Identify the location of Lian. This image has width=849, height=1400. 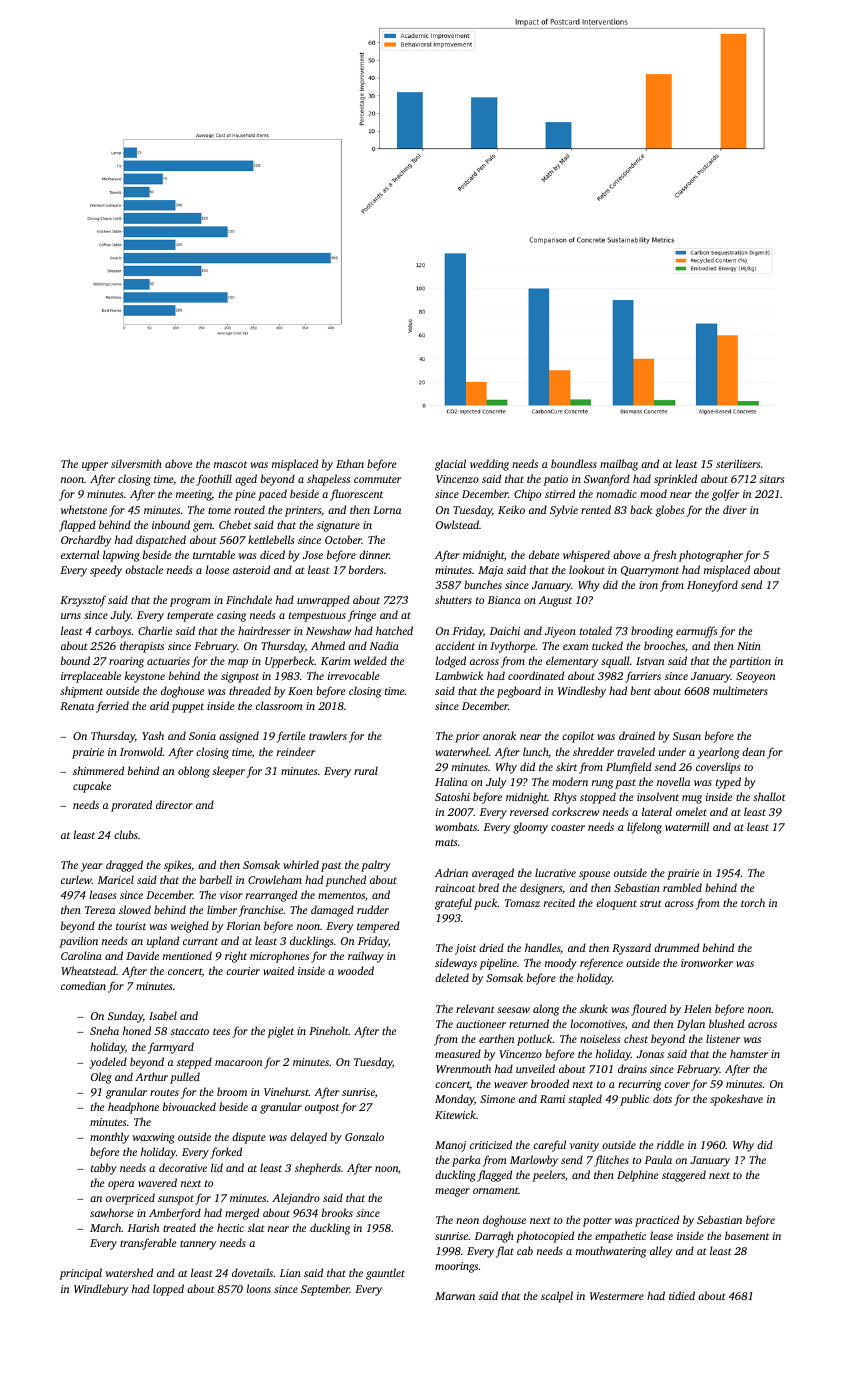
(290, 1273).
